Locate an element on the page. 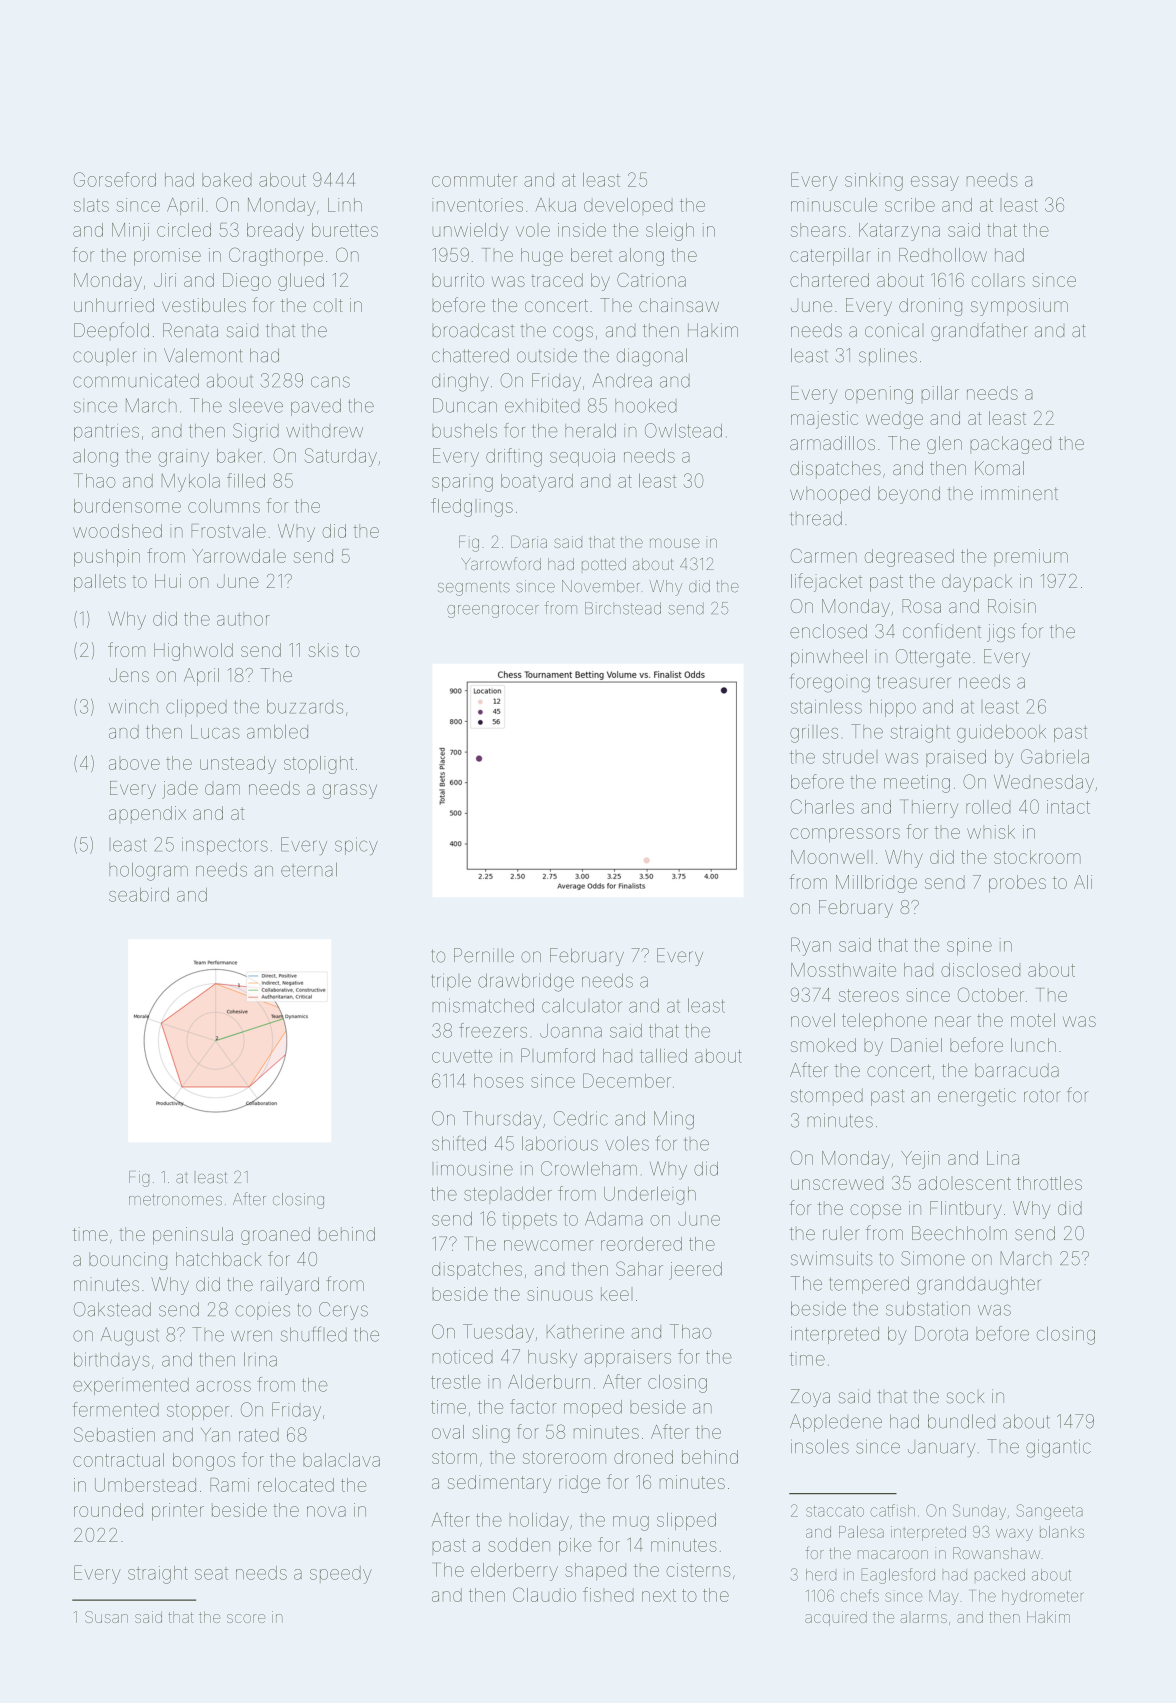 The image size is (1176, 1703). printer is located at coordinates (178, 1512).
